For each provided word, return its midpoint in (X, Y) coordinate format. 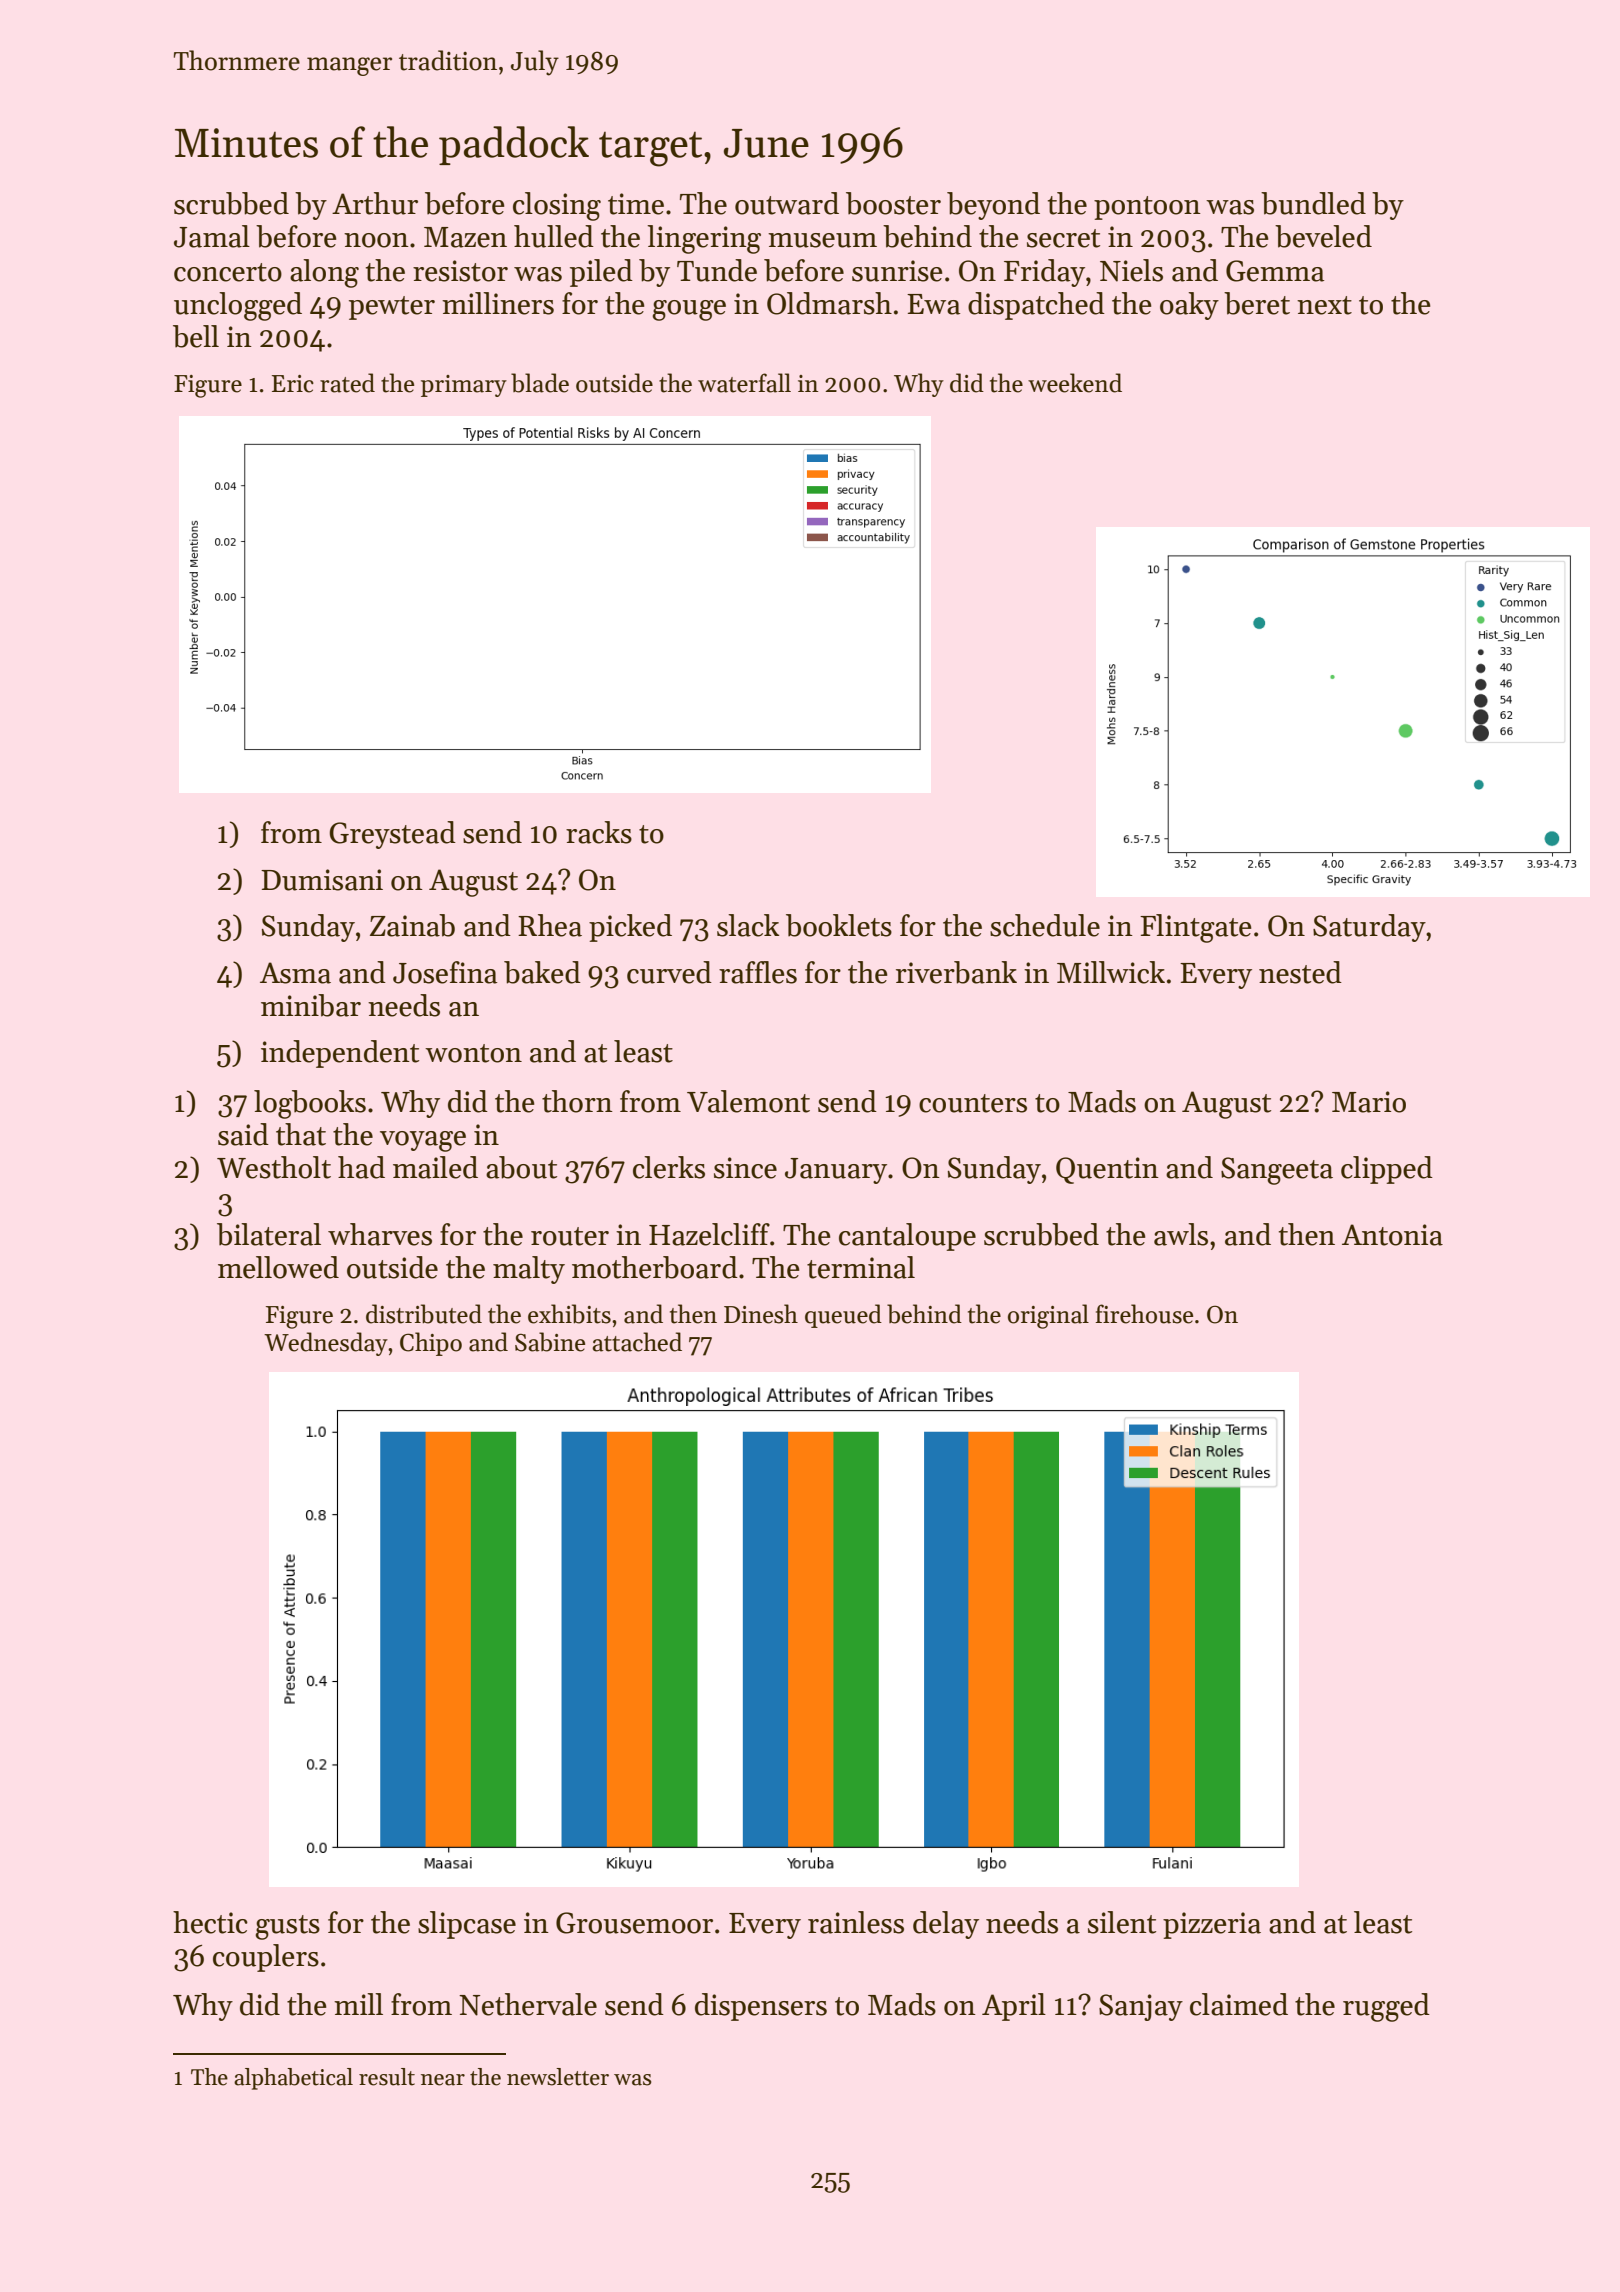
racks (599, 832)
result (387, 2077)
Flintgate (1195, 928)
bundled (1313, 203)
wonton (473, 1053)
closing (557, 206)
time (636, 204)
